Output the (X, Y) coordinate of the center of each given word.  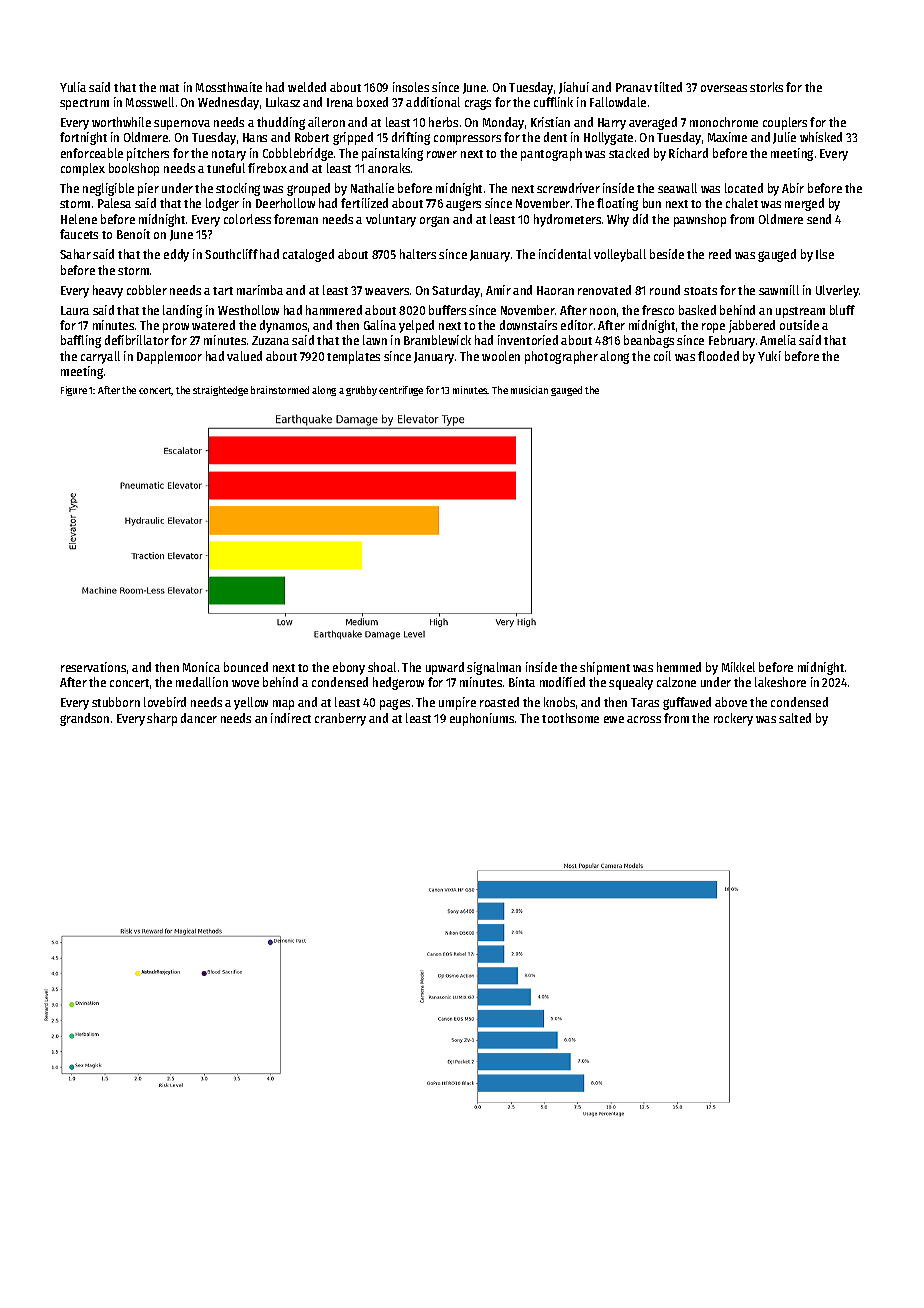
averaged (653, 123)
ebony (349, 668)
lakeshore (780, 682)
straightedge (220, 391)
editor (577, 325)
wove (245, 683)
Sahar (75, 254)
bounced (246, 667)
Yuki (769, 356)
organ (434, 221)
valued (244, 356)
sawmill (779, 290)
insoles (411, 87)
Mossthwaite (229, 87)
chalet (742, 203)
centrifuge (401, 391)
